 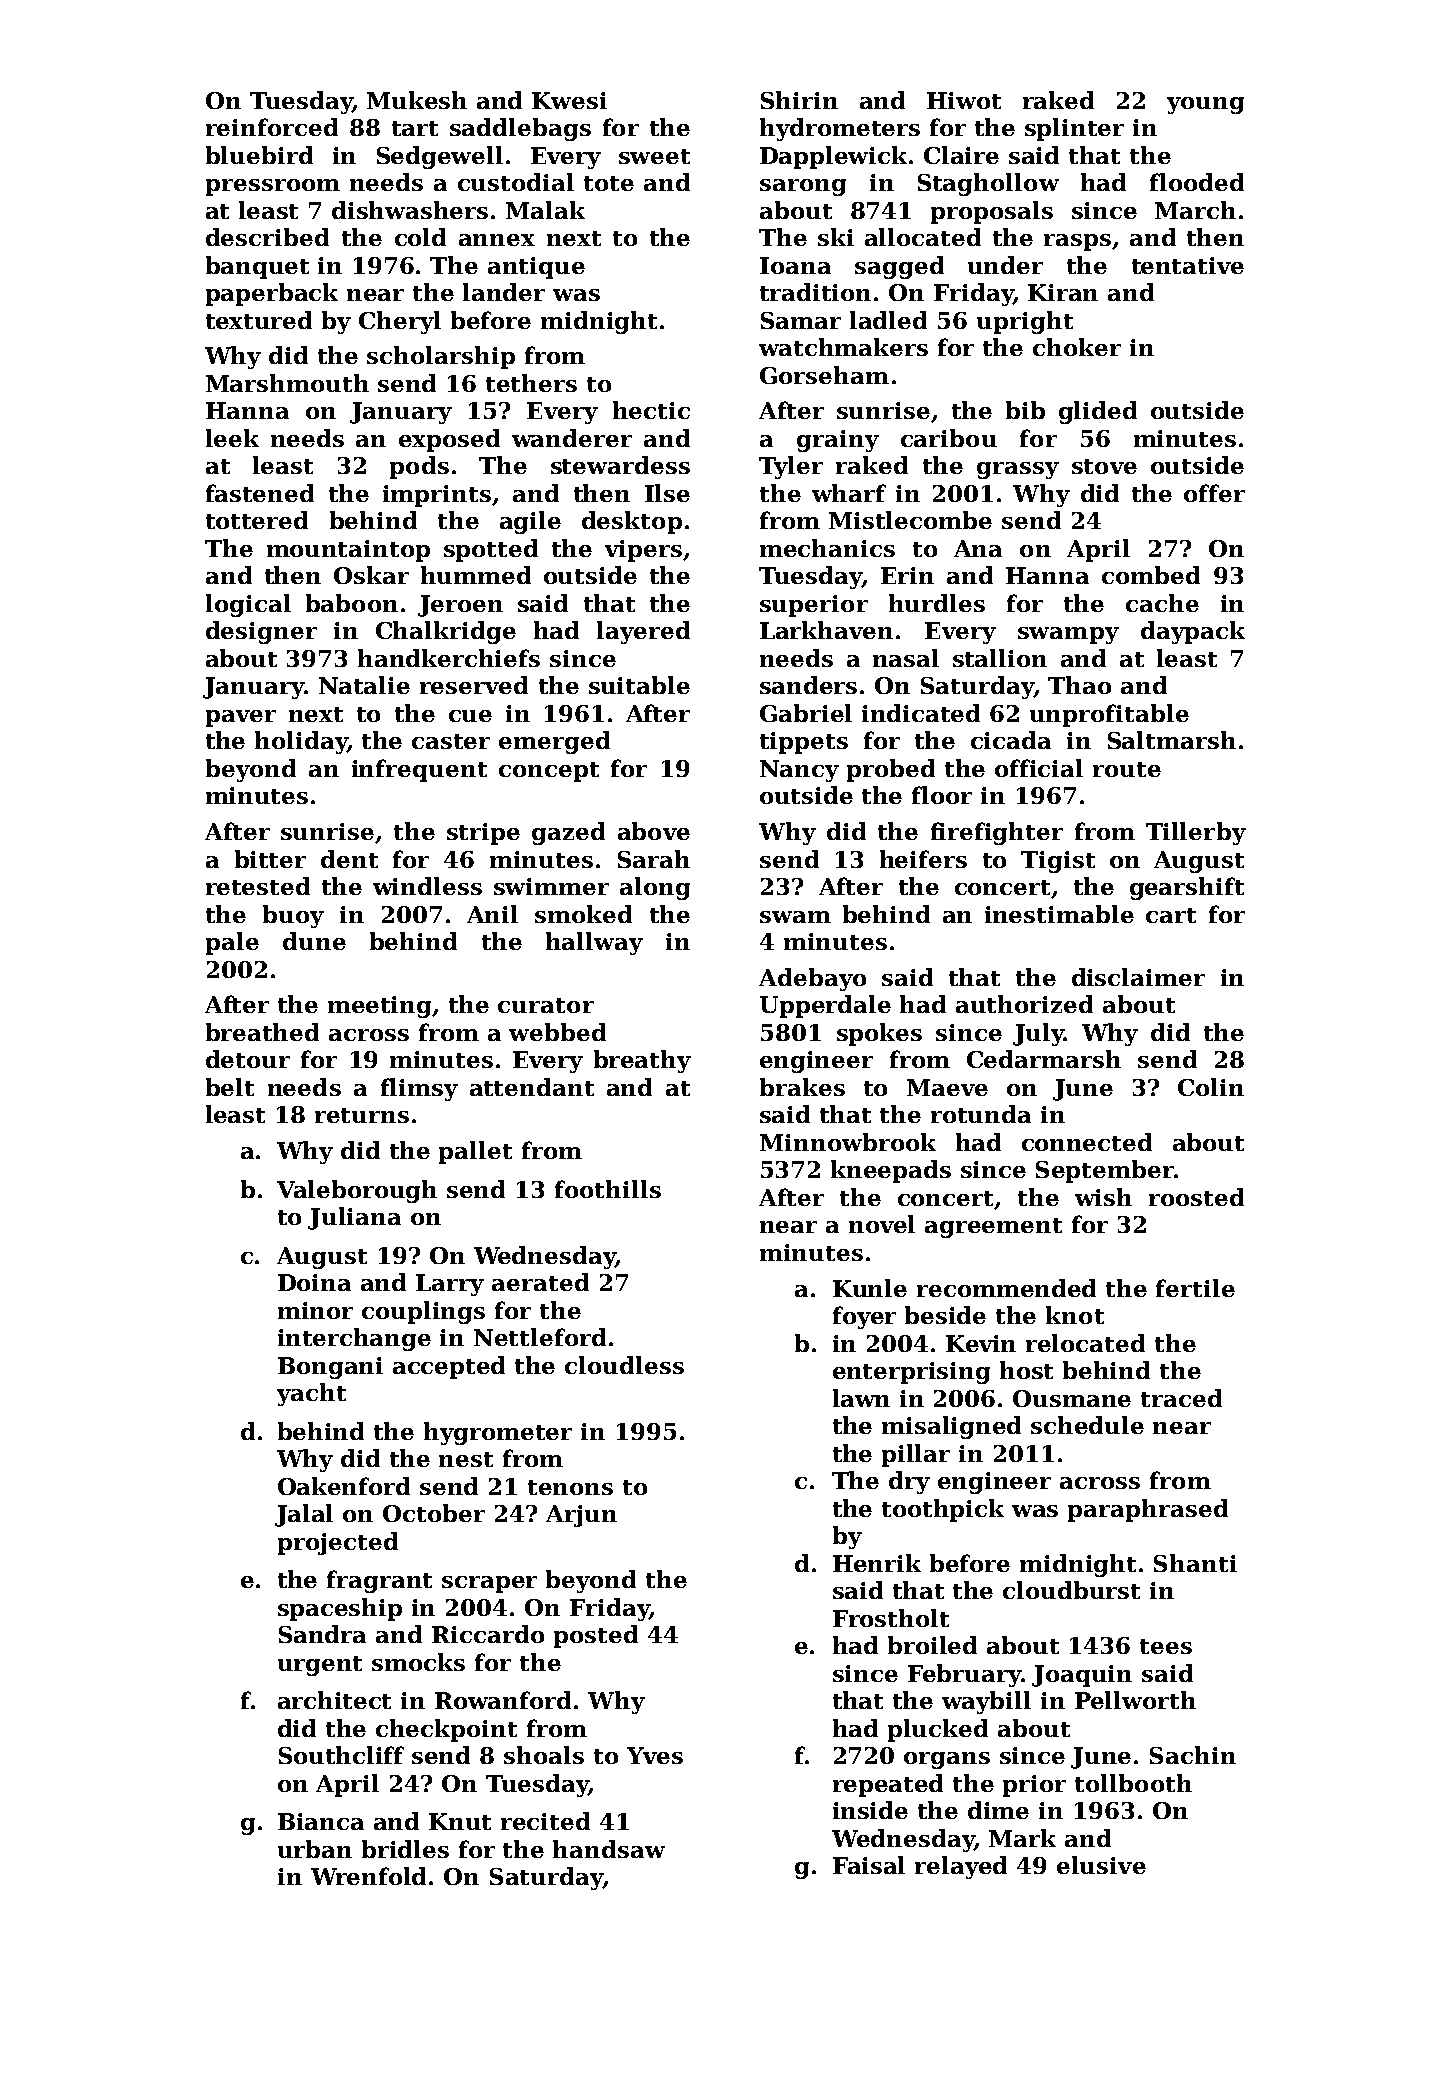 What do you see at coordinates (651, 410) in the image?
I see `hectic` at bounding box center [651, 410].
